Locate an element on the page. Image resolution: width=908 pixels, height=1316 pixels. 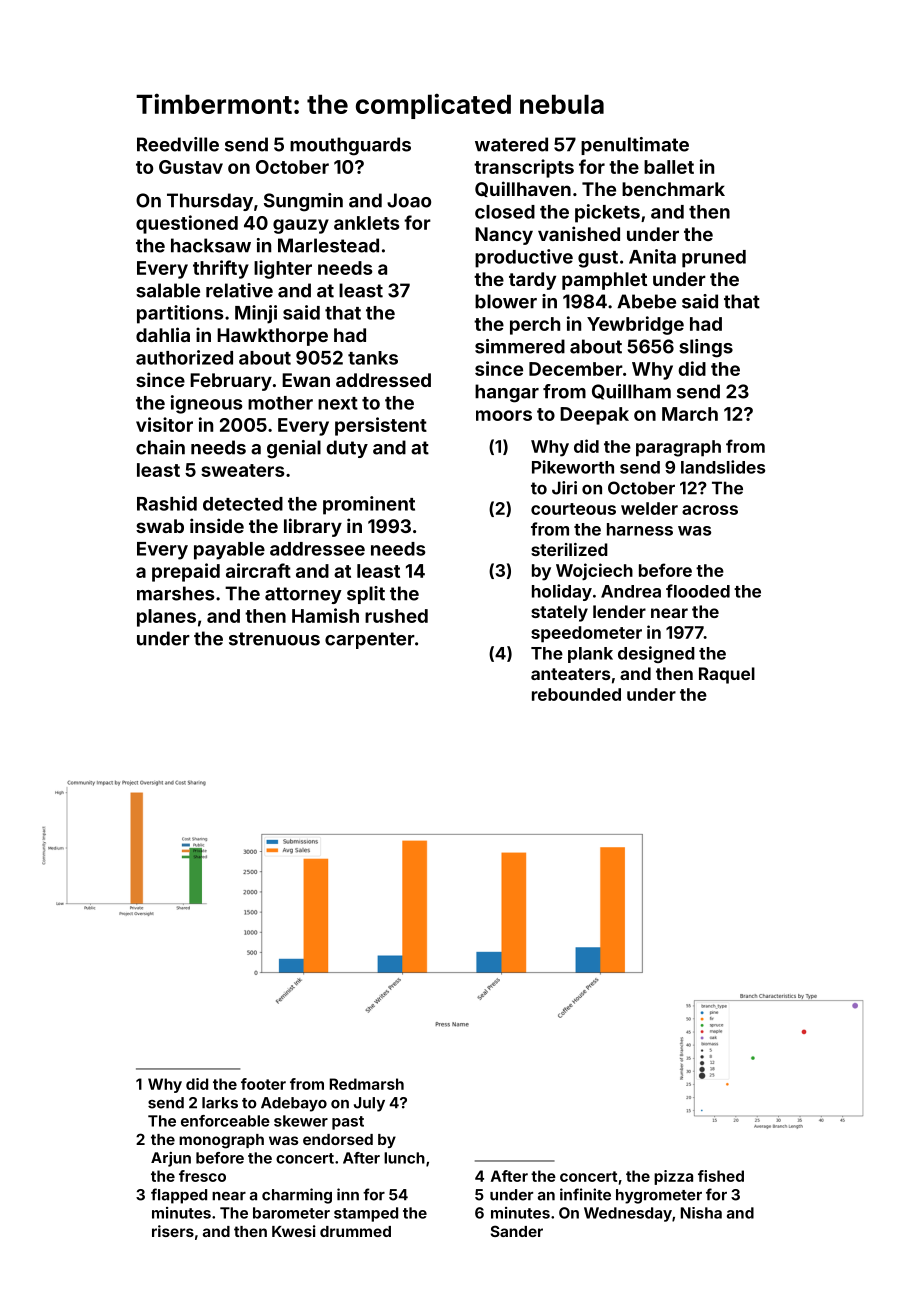
carpenter is located at coordinates (370, 640).
